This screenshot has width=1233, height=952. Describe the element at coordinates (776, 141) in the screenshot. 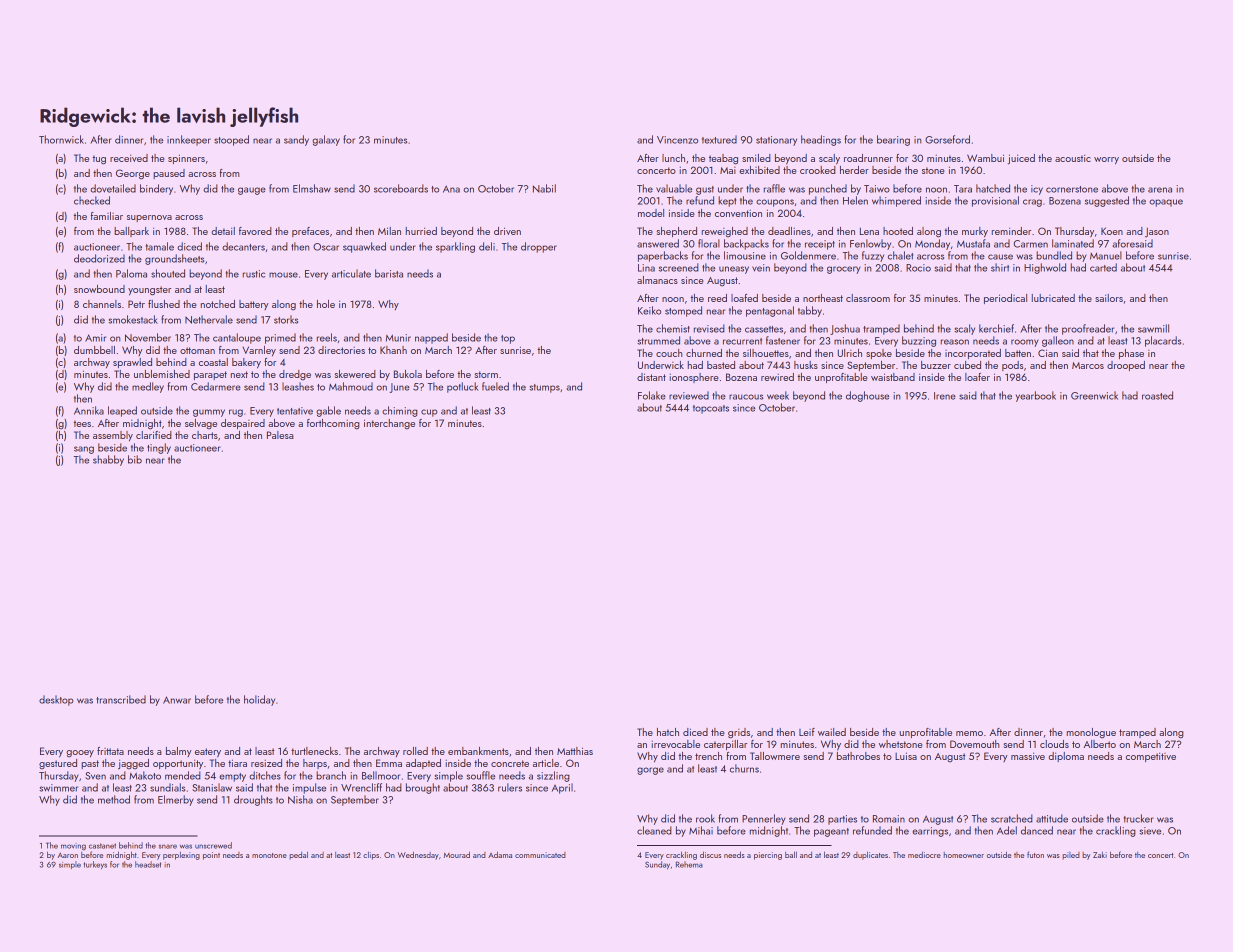

I see `stationary` at that location.
